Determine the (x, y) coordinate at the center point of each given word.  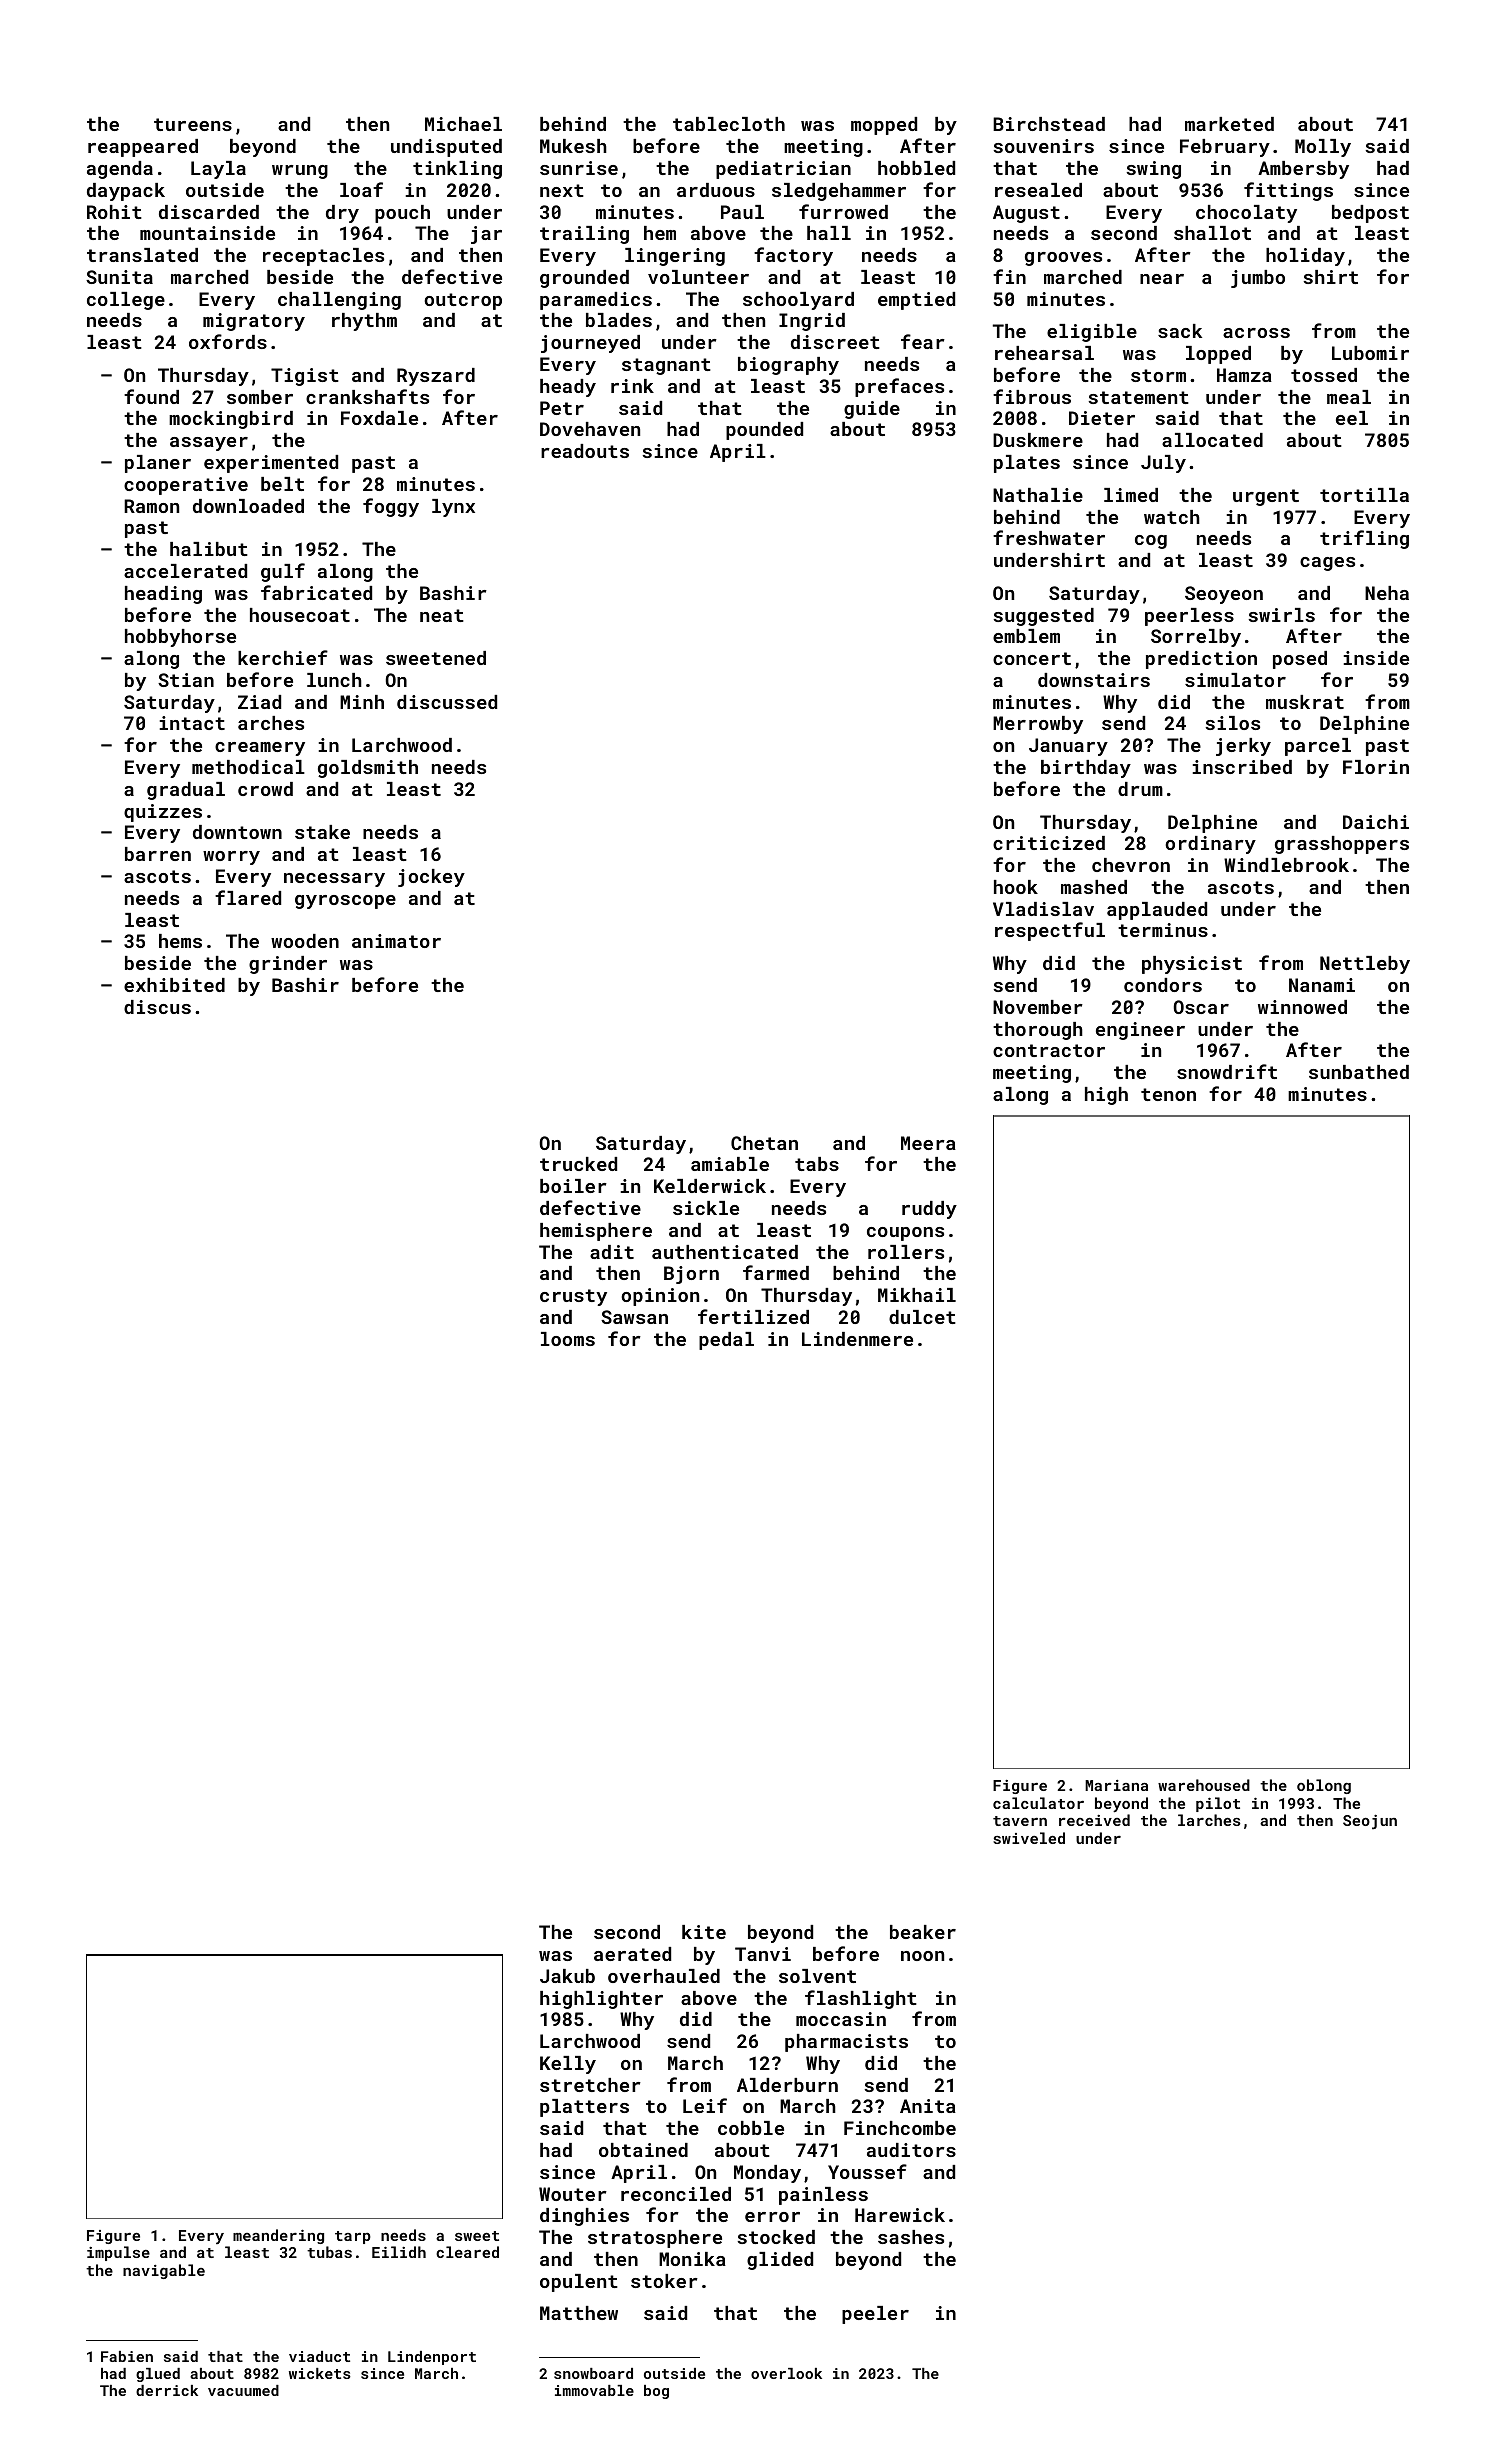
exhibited (174, 985)
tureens (193, 124)
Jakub (567, 1976)
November (1038, 1007)
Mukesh (573, 146)
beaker (923, 1932)
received (1094, 1820)
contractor (1049, 1050)
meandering (278, 2236)
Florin (1376, 767)
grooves (1063, 259)
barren (158, 854)
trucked (578, 1164)
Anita (928, 2106)
